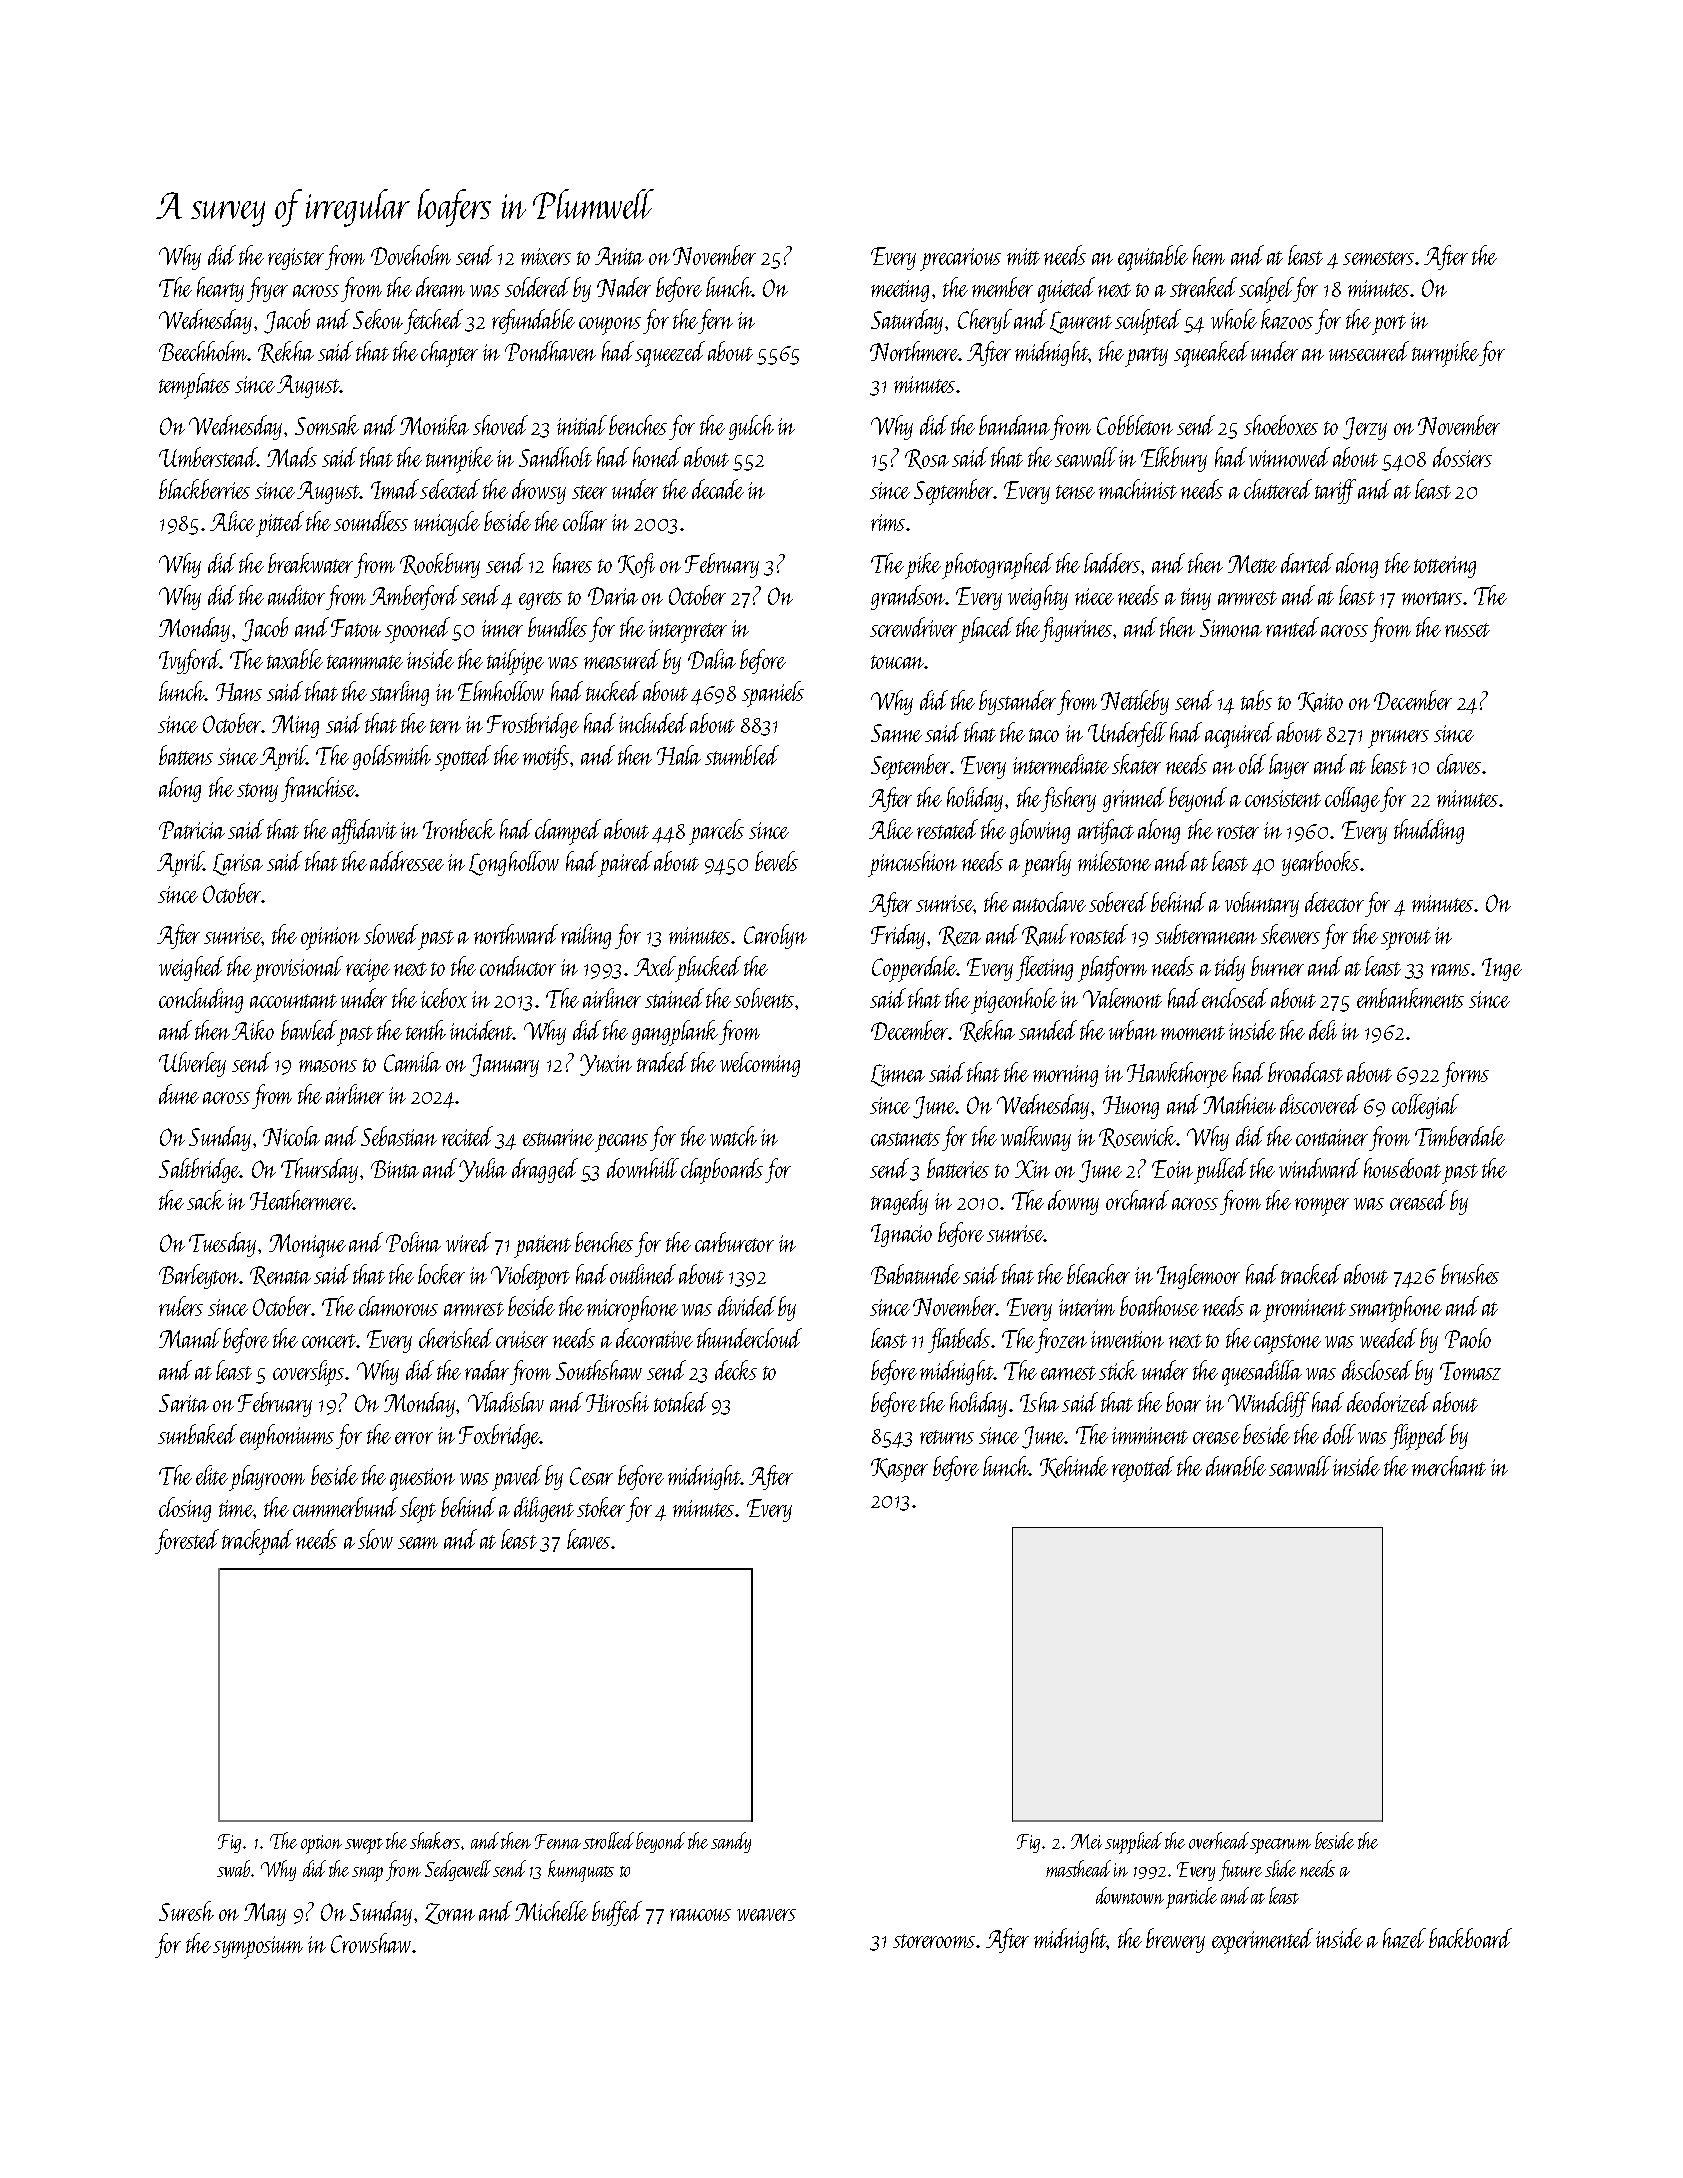 The height and width of the page is (2178, 1683). What do you see at coordinates (899, 1470) in the page?
I see `Kasper` at bounding box center [899, 1470].
